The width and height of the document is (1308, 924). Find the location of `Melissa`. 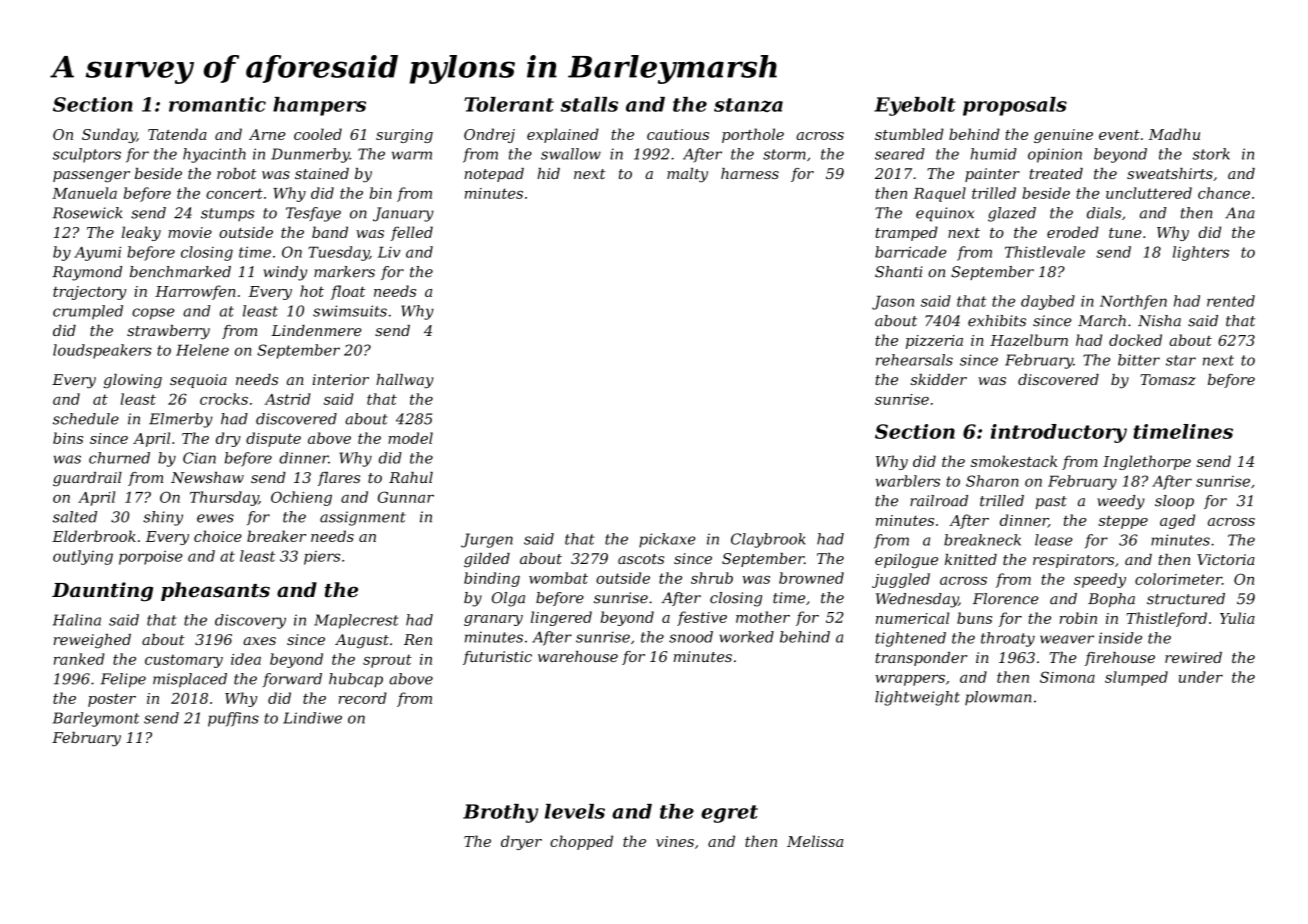

Melissa is located at coordinates (815, 841).
